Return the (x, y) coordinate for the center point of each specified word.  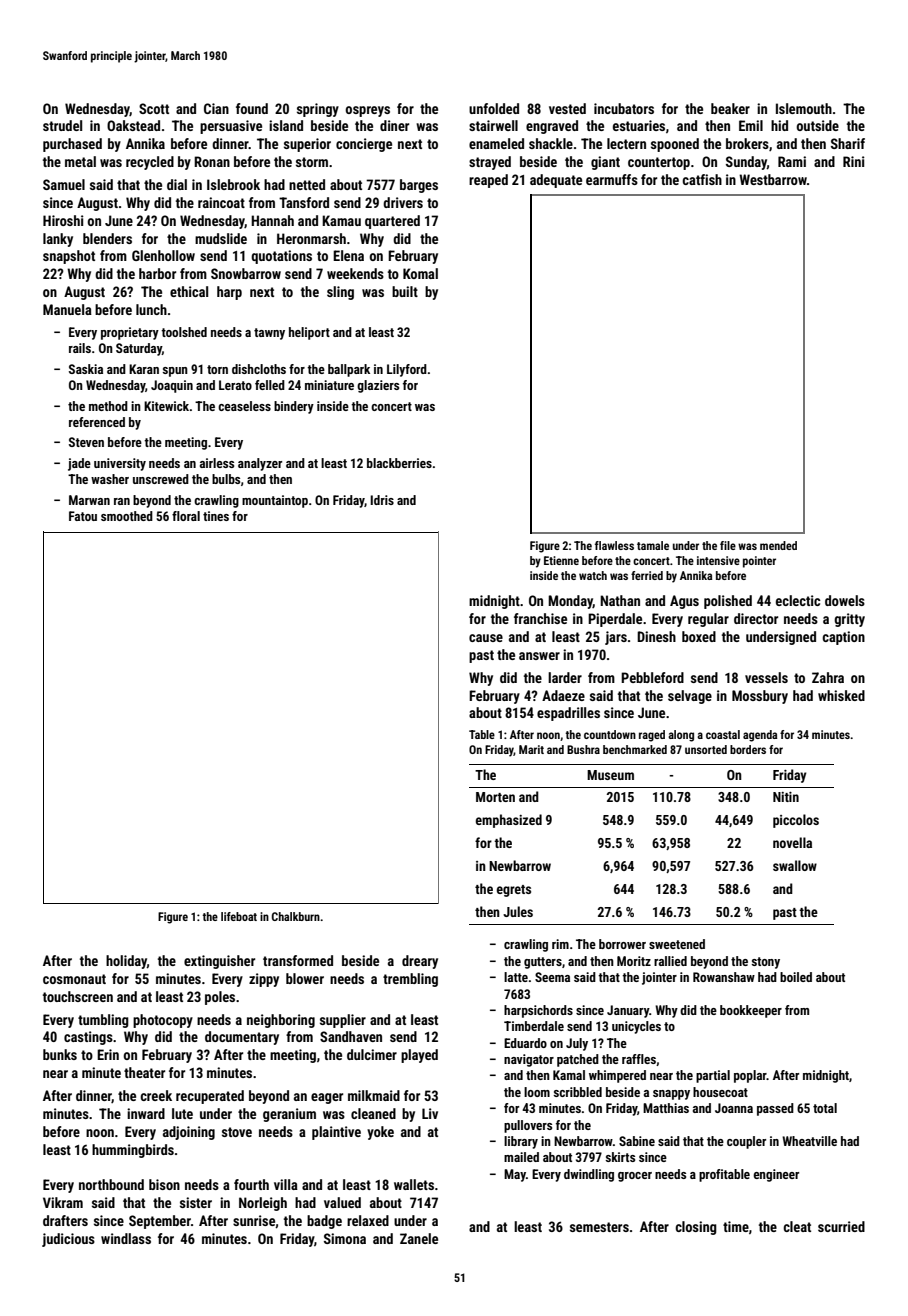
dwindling (589, 1175)
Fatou (83, 516)
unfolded (494, 108)
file (728, 545)
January (628, 1011)
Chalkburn (296, 916)
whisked (841, 695)
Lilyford (407, 370)
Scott (154, 108)
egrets (514, 891)
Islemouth (804, 108)
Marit (531, 749)
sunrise (254, 1221)
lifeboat (239, 916)
